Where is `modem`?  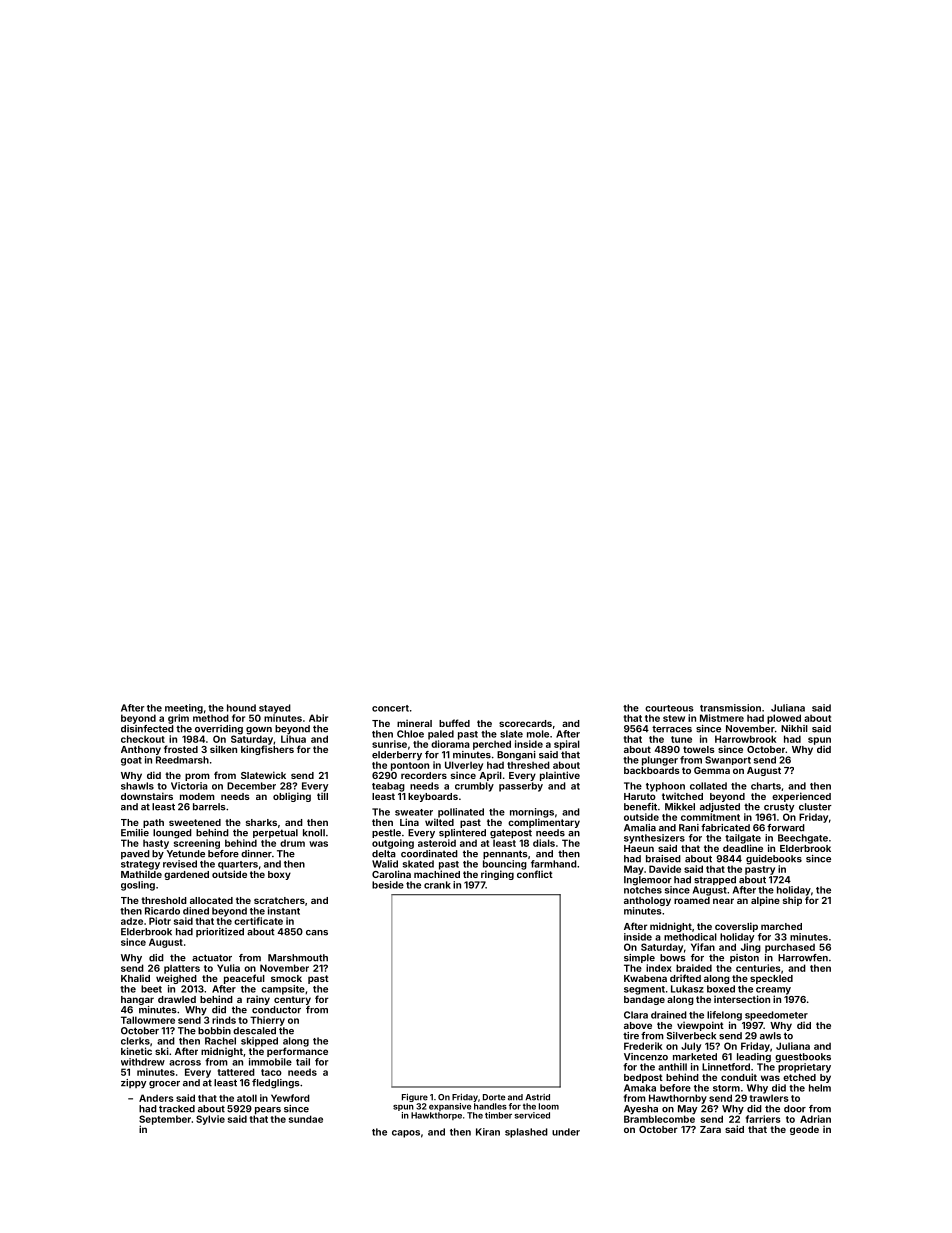
modem is located at coordinates (197, 796).
